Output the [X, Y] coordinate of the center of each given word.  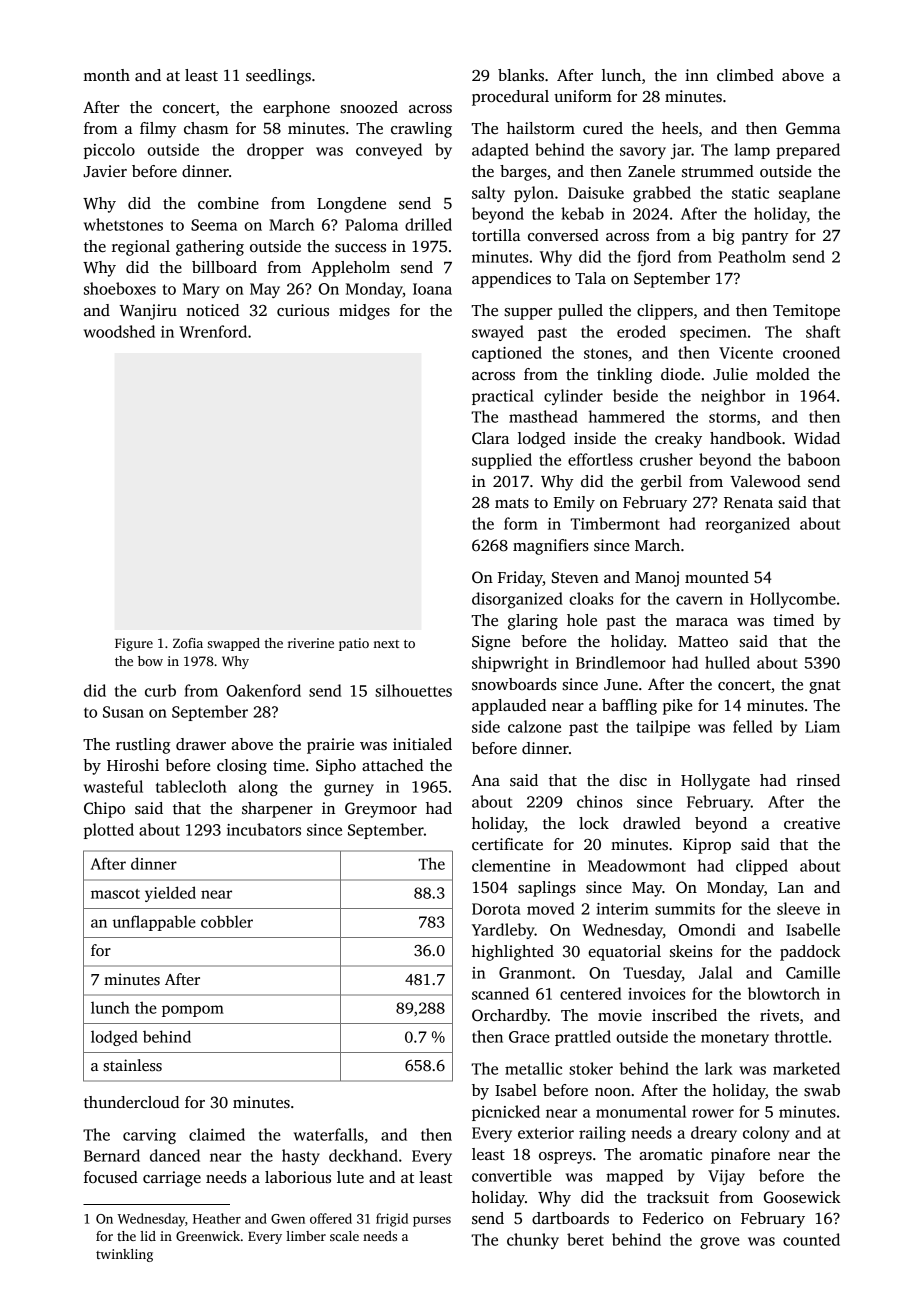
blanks [521, 75]
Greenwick [208, 1236]
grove [720, 1243]
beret [585, 1239]
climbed [745, 75]
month [106, 75]
